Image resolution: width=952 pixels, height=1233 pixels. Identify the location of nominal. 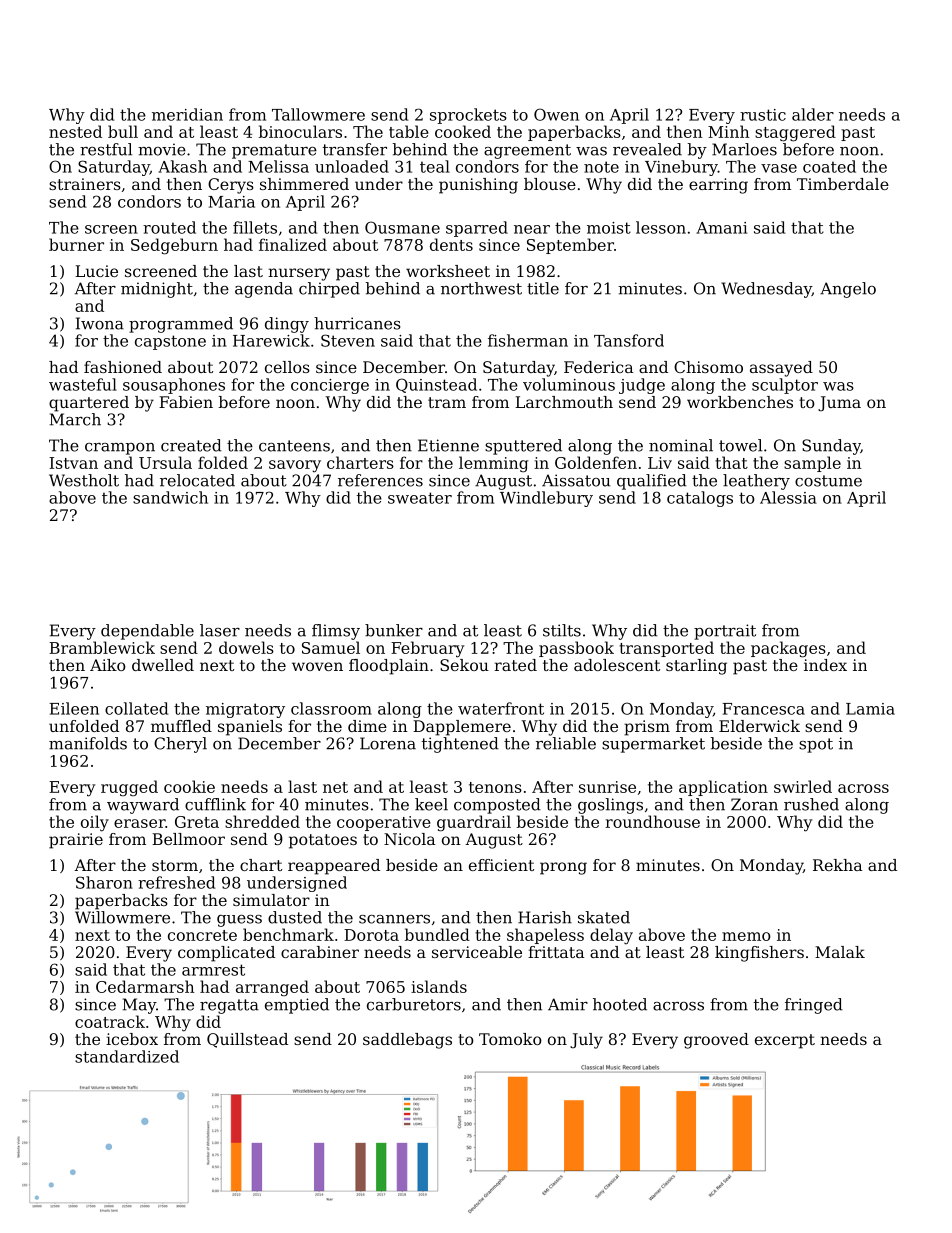
(681, 445).
